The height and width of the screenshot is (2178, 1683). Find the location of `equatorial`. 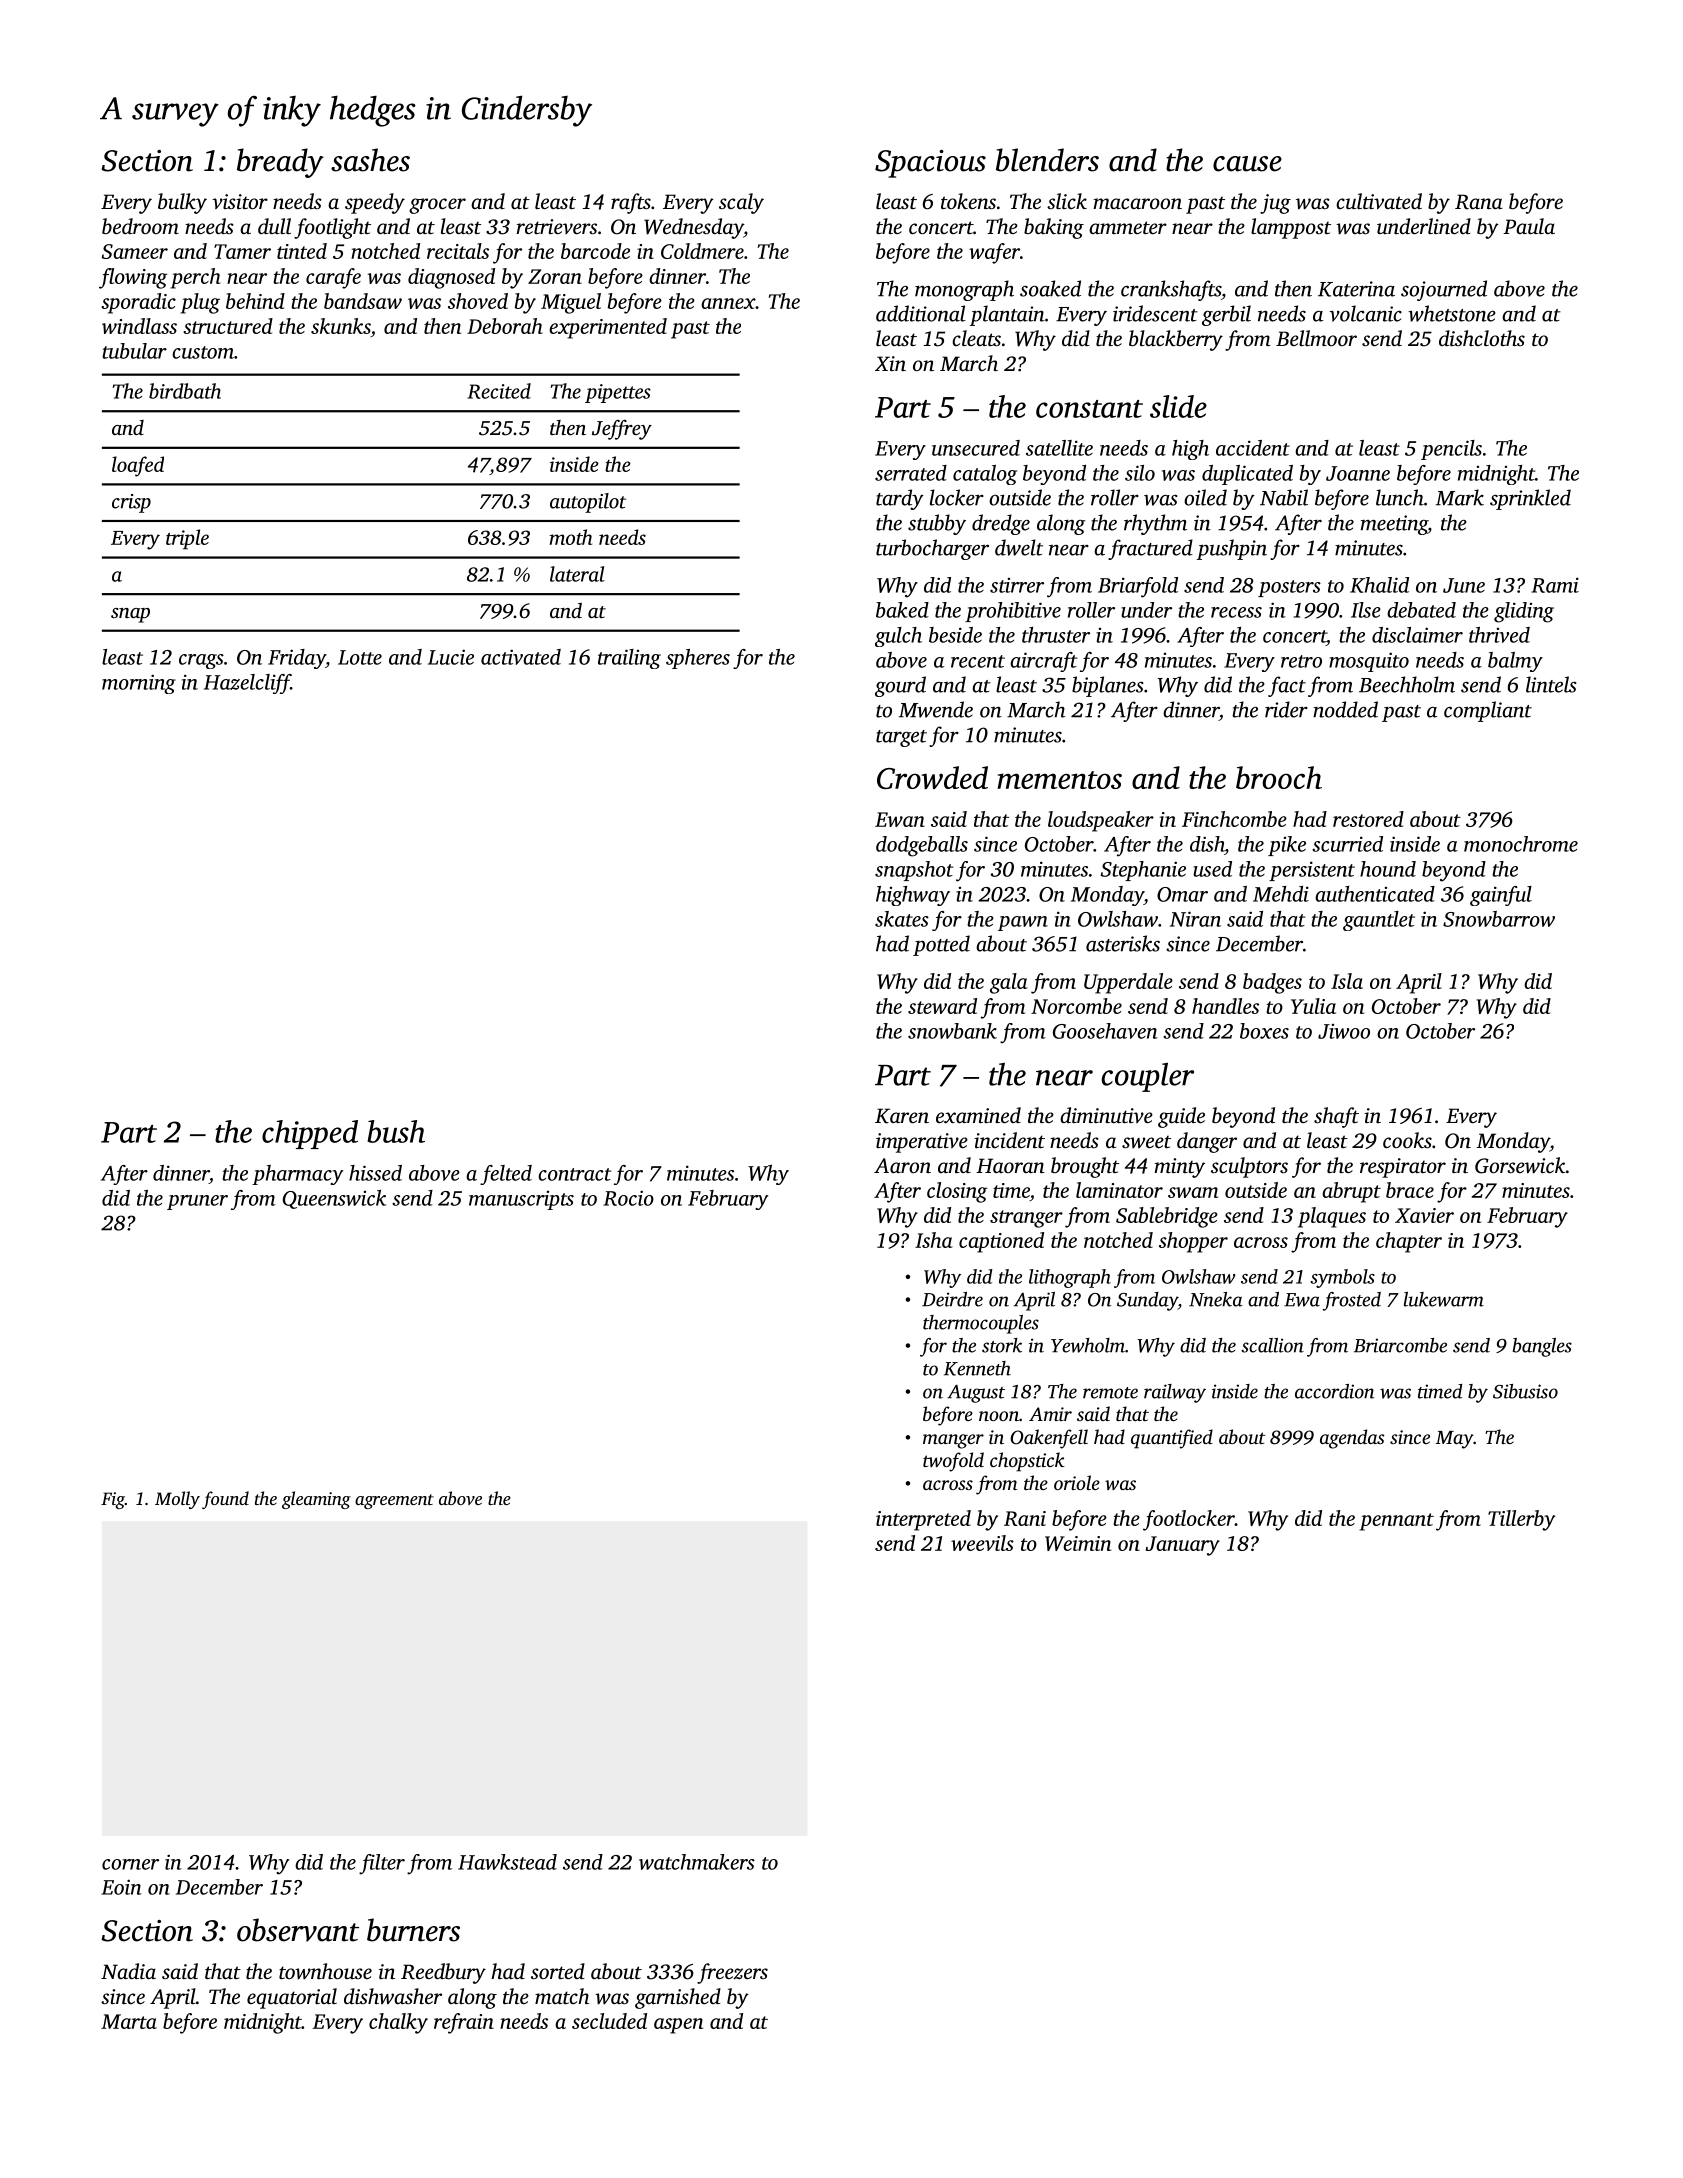

equatorial is located at coordinates (292, 1998).
